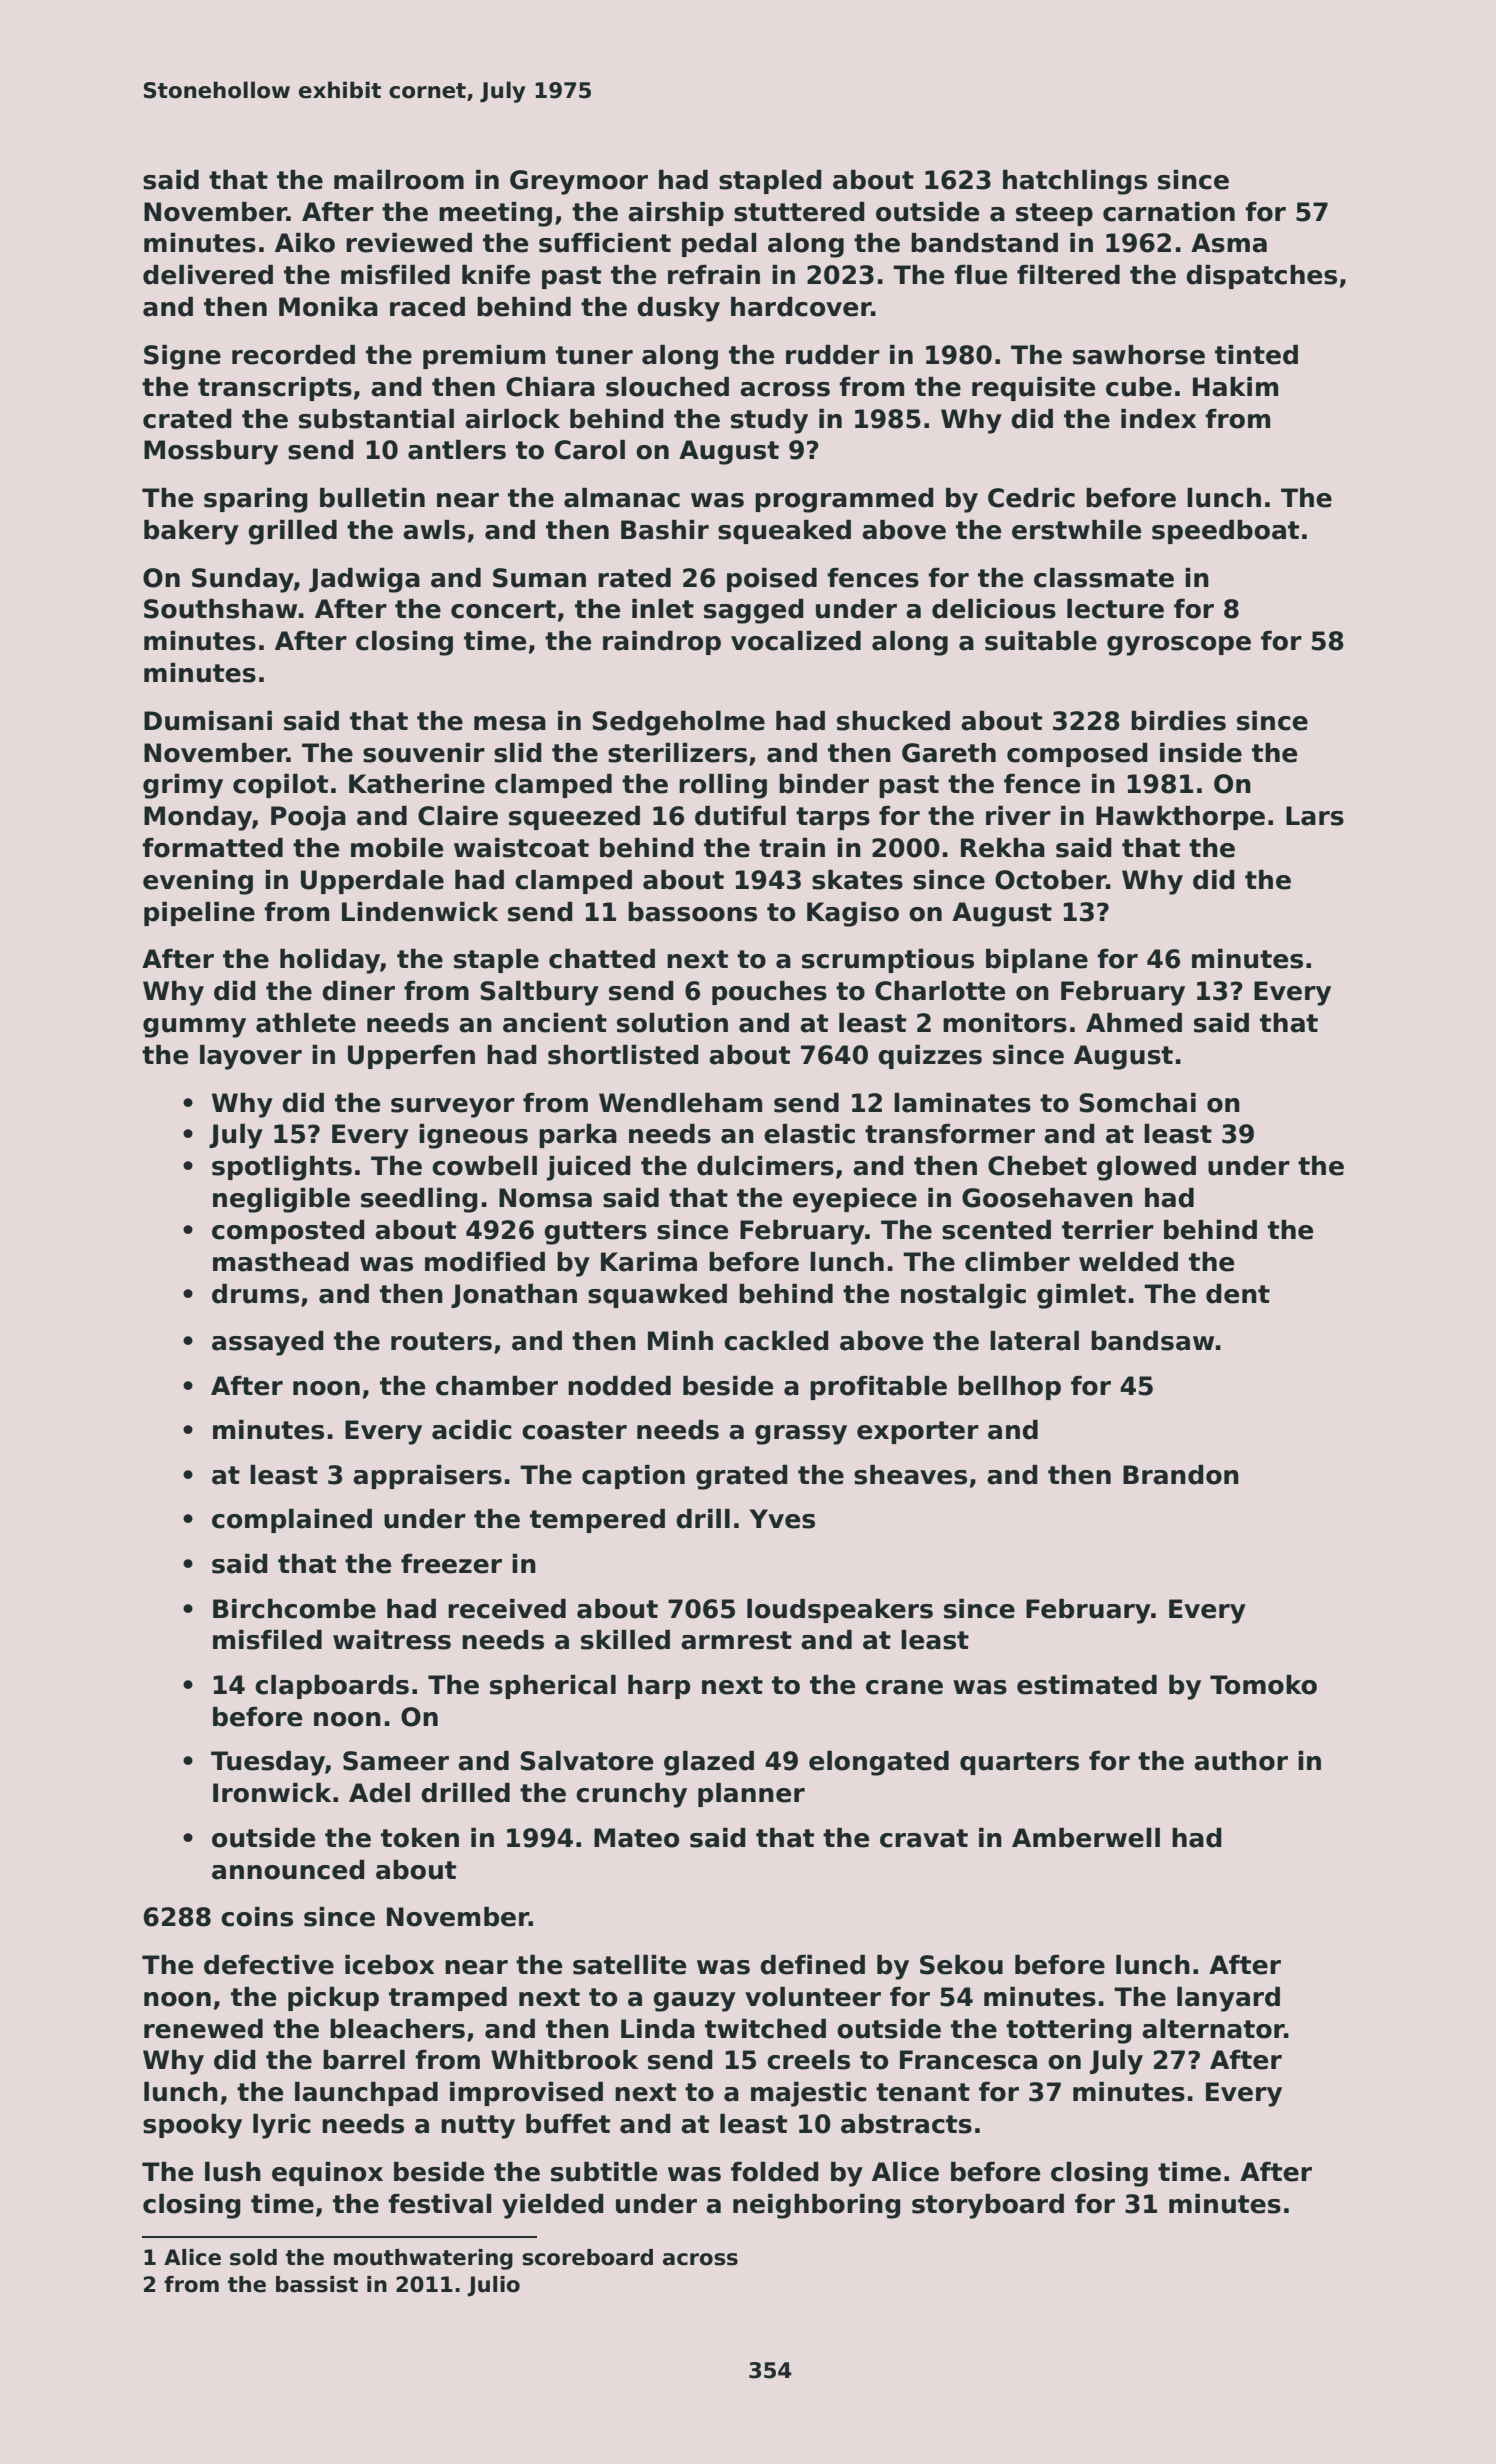 The width and height of the screenshot is (1496, 2464). What do you see at coordinates (1169, 212) in the screenshot?
I see `carnation` at bounding box center [1169, 212].
